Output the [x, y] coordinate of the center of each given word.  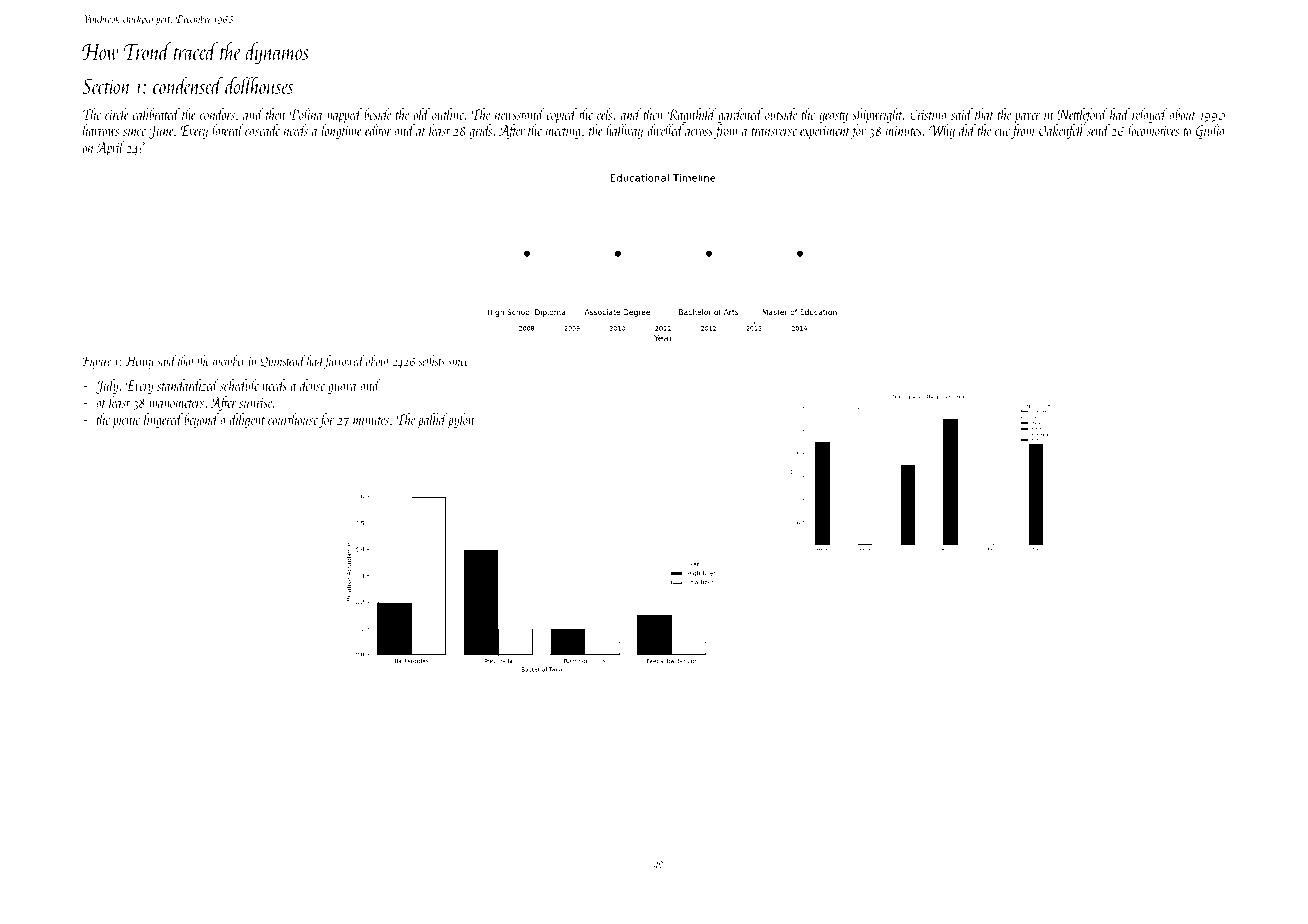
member [229, 360]
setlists [431, 360]
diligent [247, 420]
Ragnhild [691, 115]
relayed [1149, 115]
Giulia [1210, 131]
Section [106, 86]
